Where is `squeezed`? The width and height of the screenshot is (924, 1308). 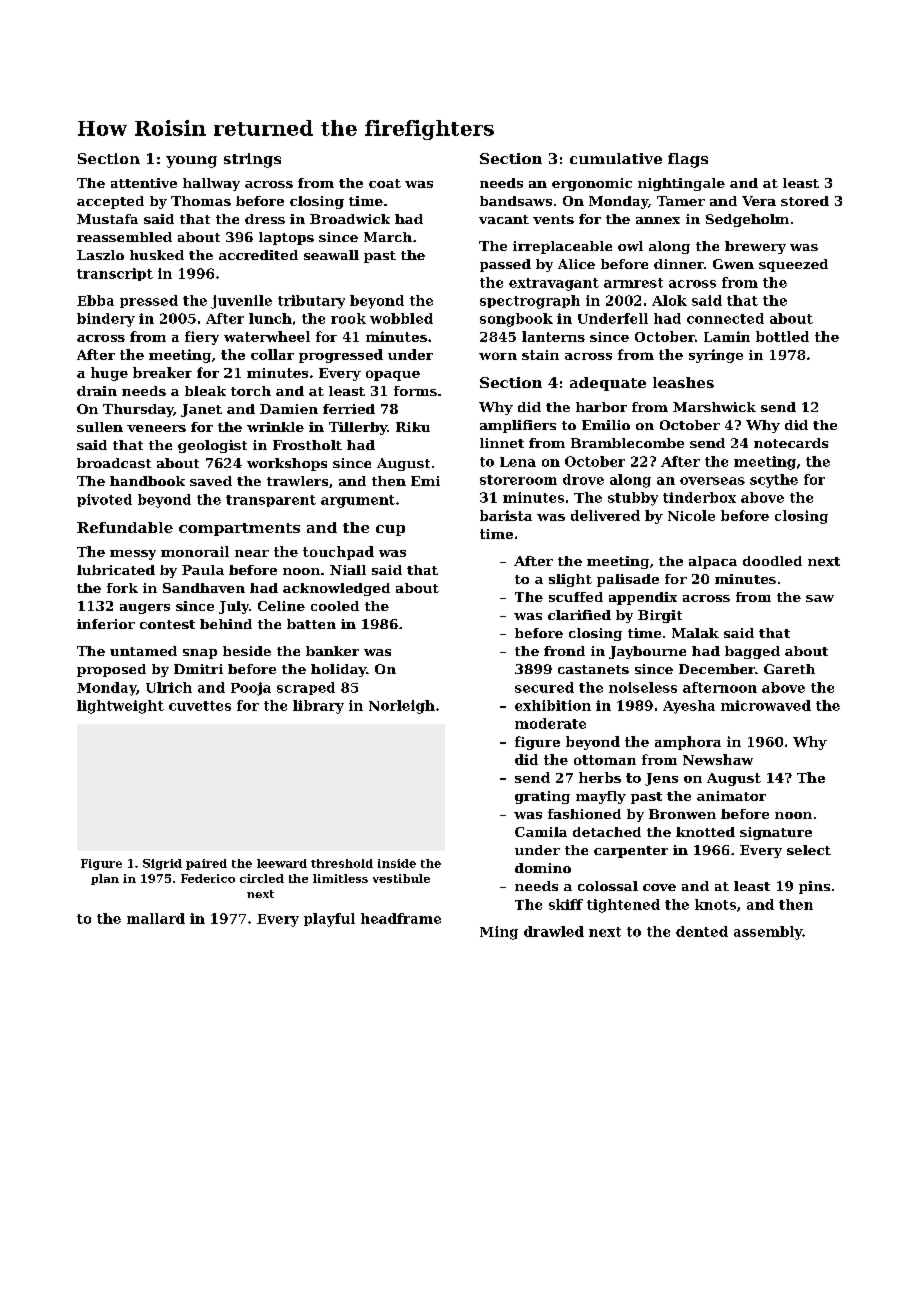 squeezed is located at coordinates (793, 265).
